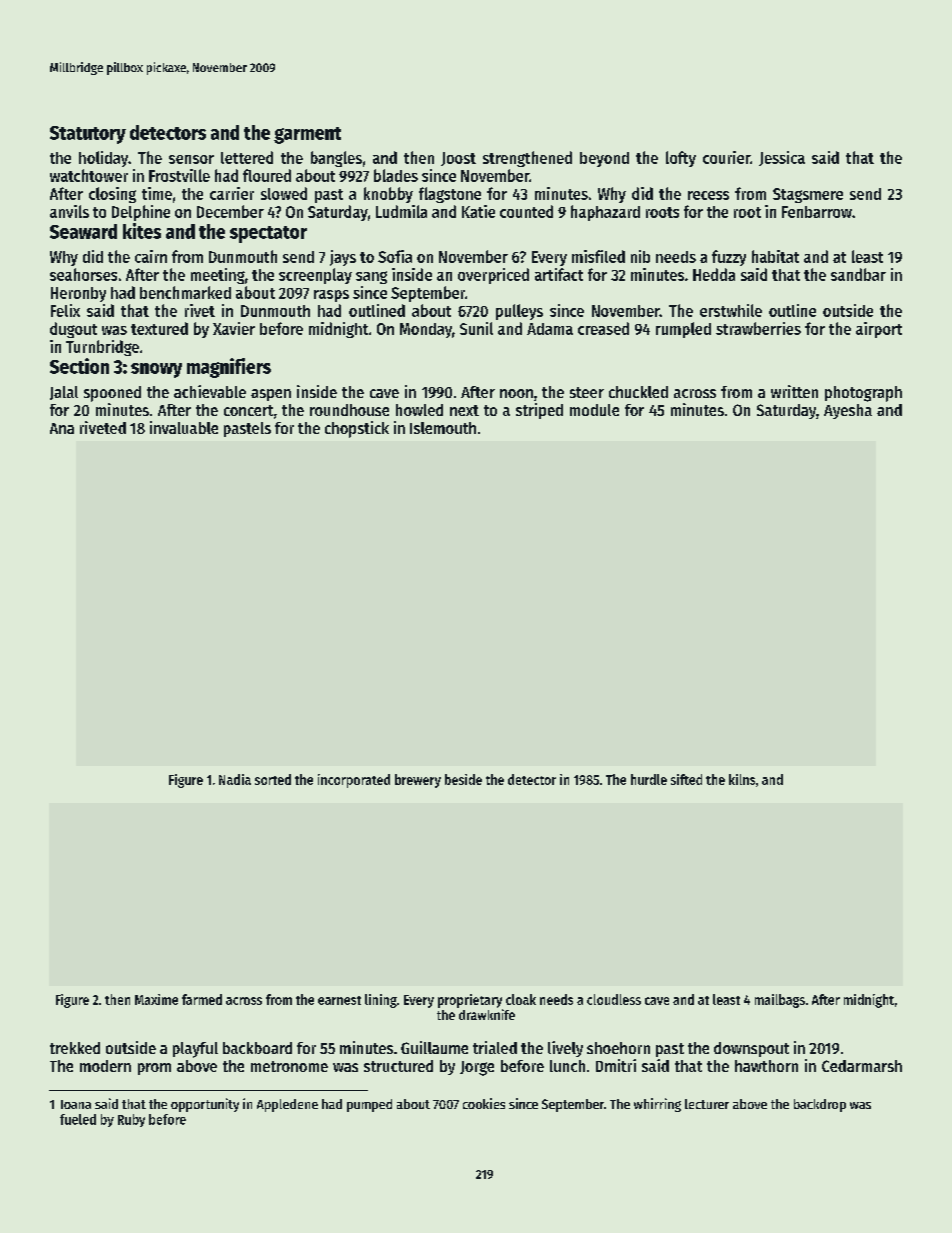 This screenshot has width=952, height=1233. Describe the element at coordinates (493, 276) in the screenshot. I see `overpriced` at that location.
